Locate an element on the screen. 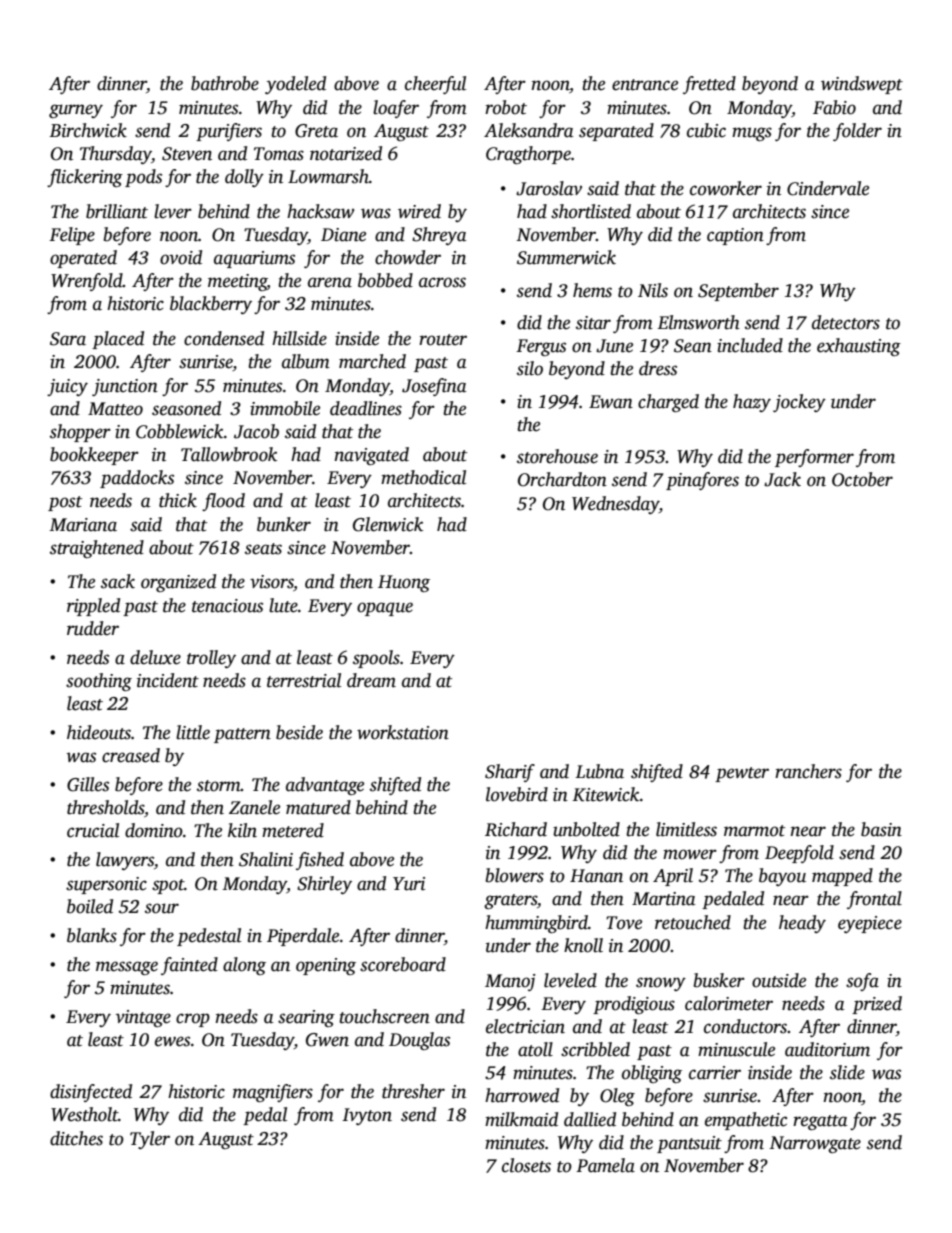 Image resolution: width=952 pixels, height=1233 pixels. Cindervale is located at coordinates (828, 188).
